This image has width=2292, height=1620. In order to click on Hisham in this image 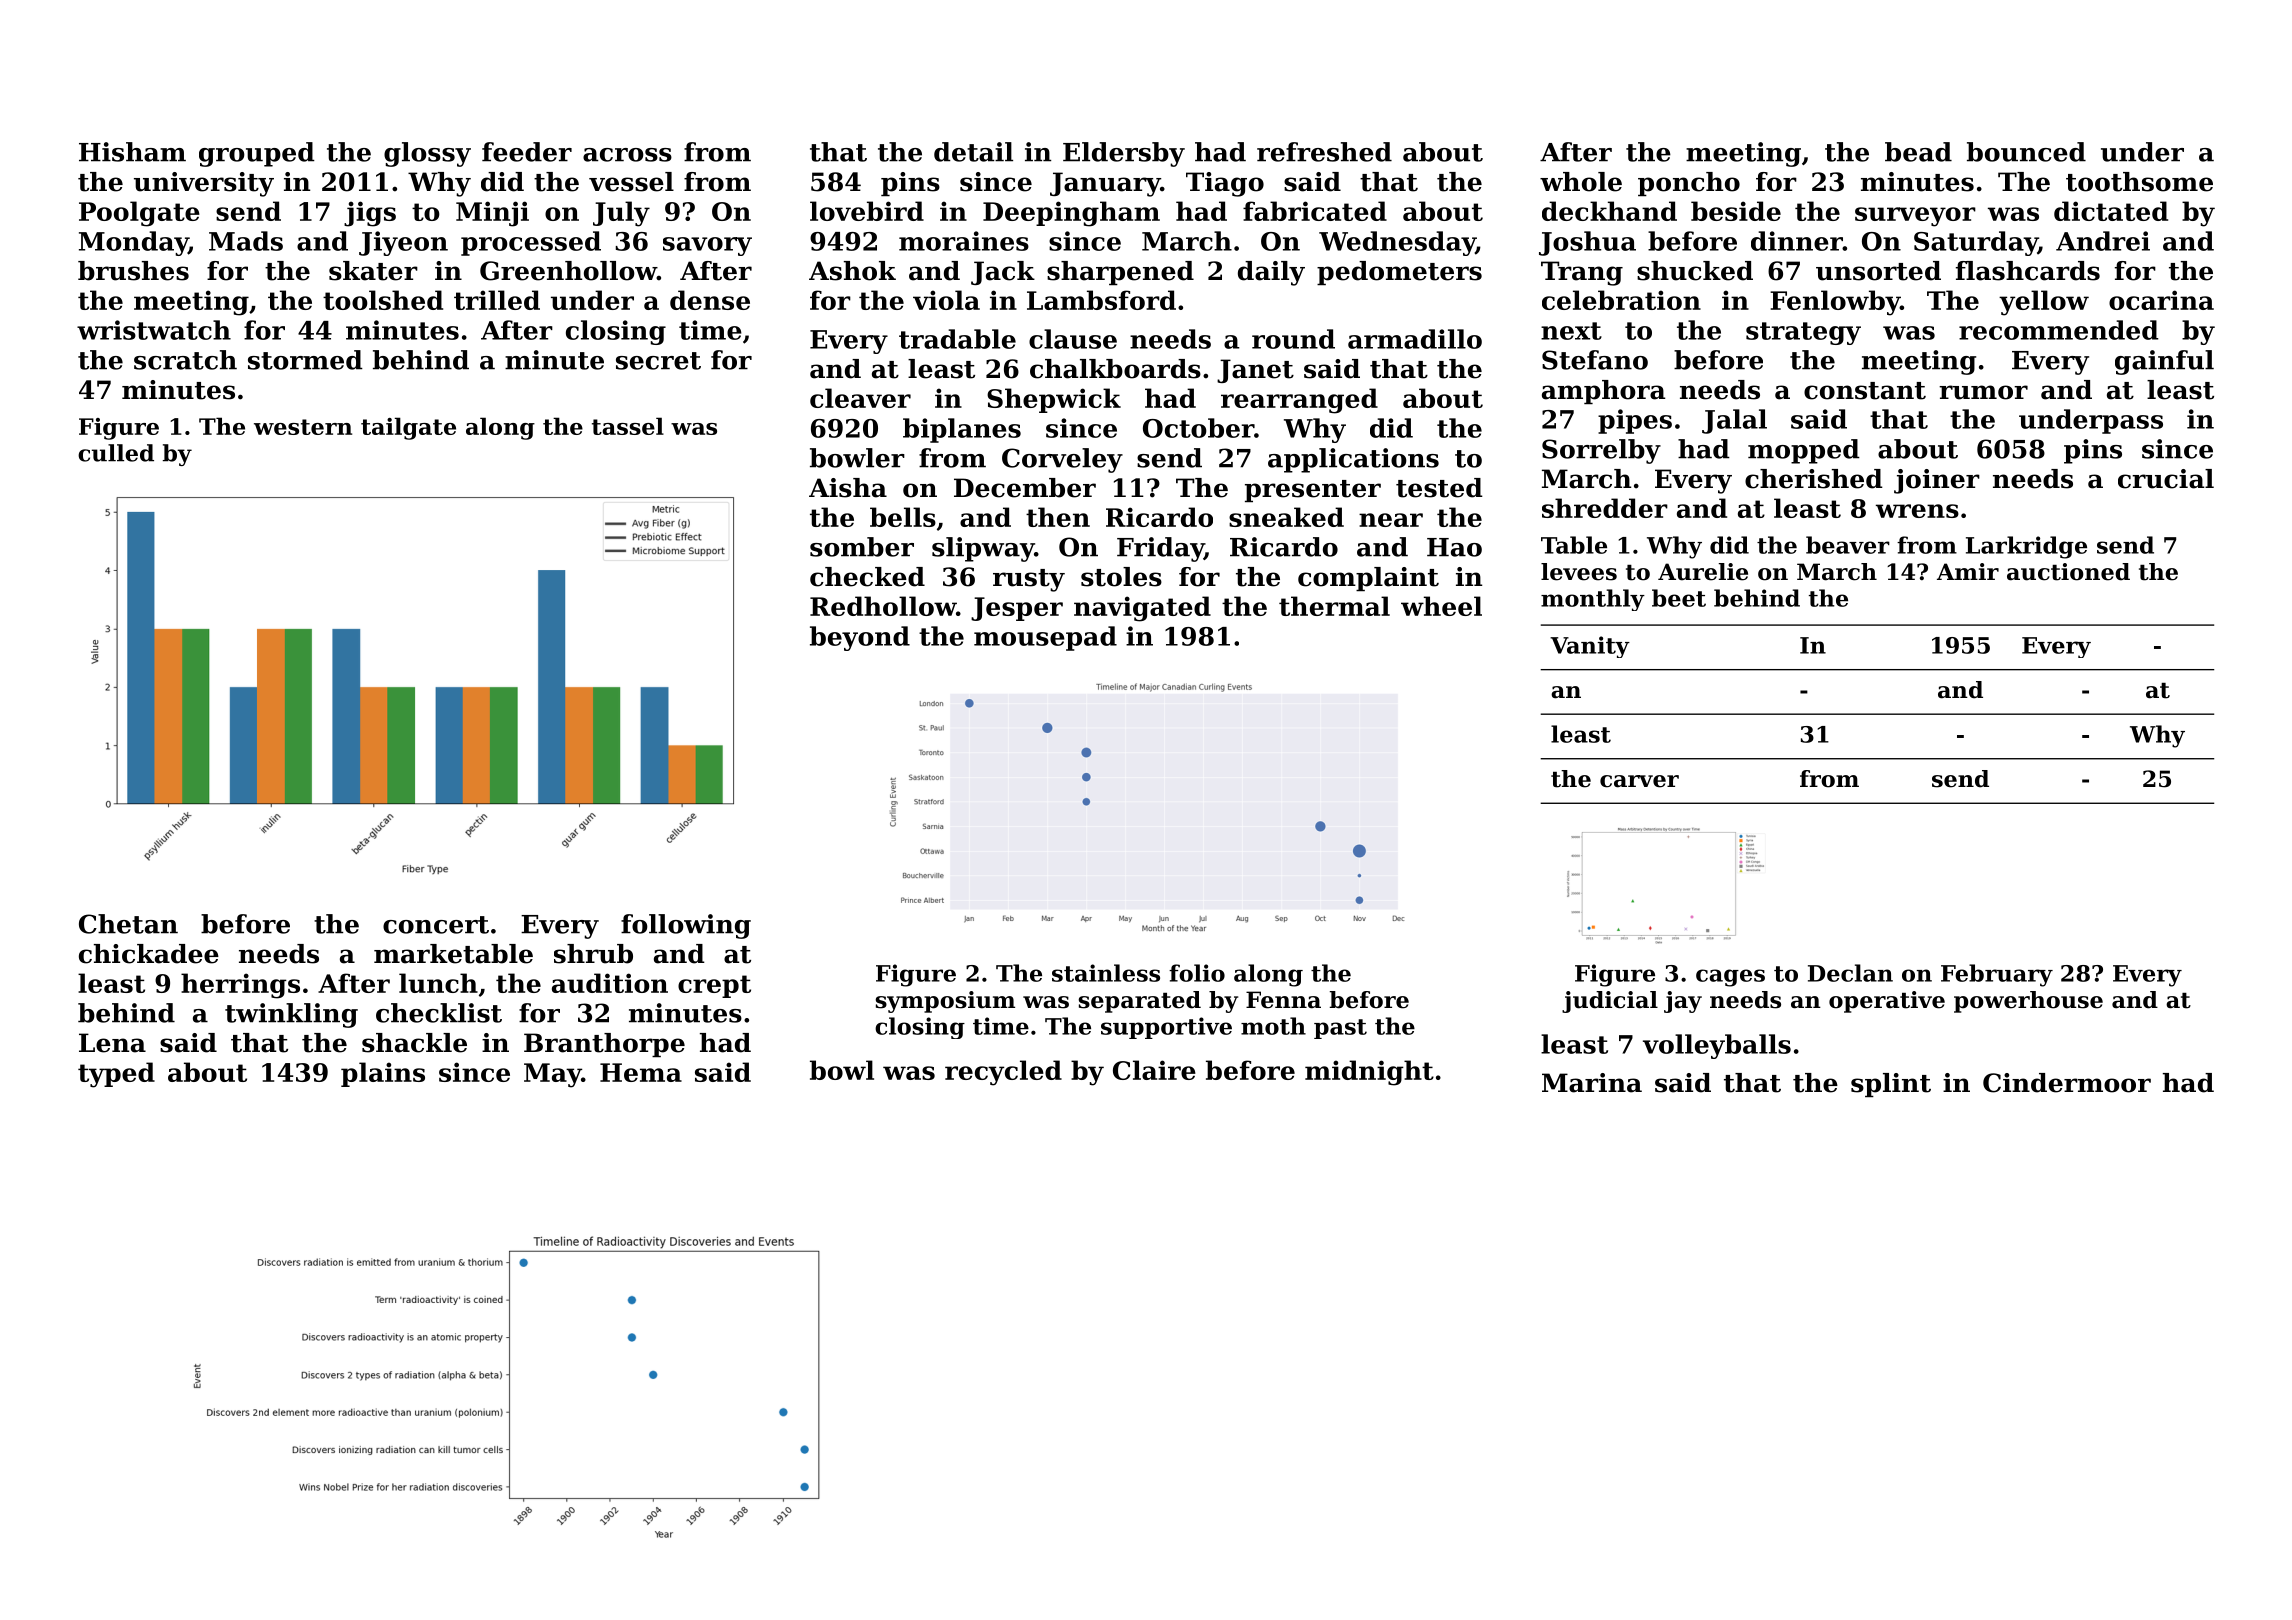, I will do `click(132, 152)`.
